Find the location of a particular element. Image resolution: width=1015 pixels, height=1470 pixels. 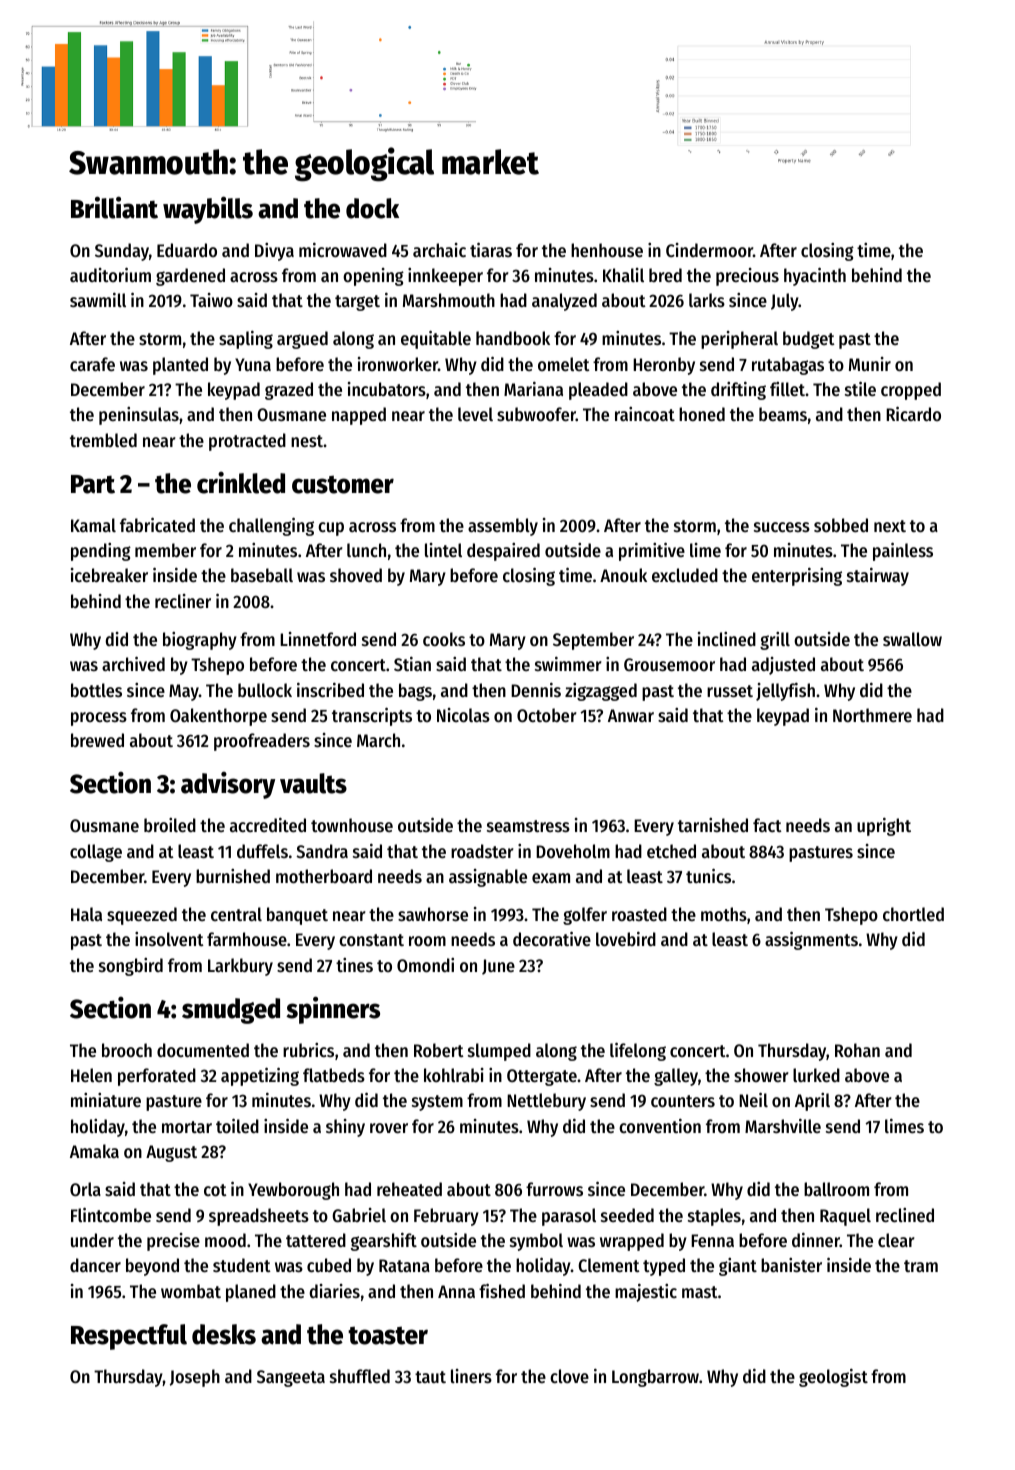

zigzagged is located at coordinates (601, 692).
